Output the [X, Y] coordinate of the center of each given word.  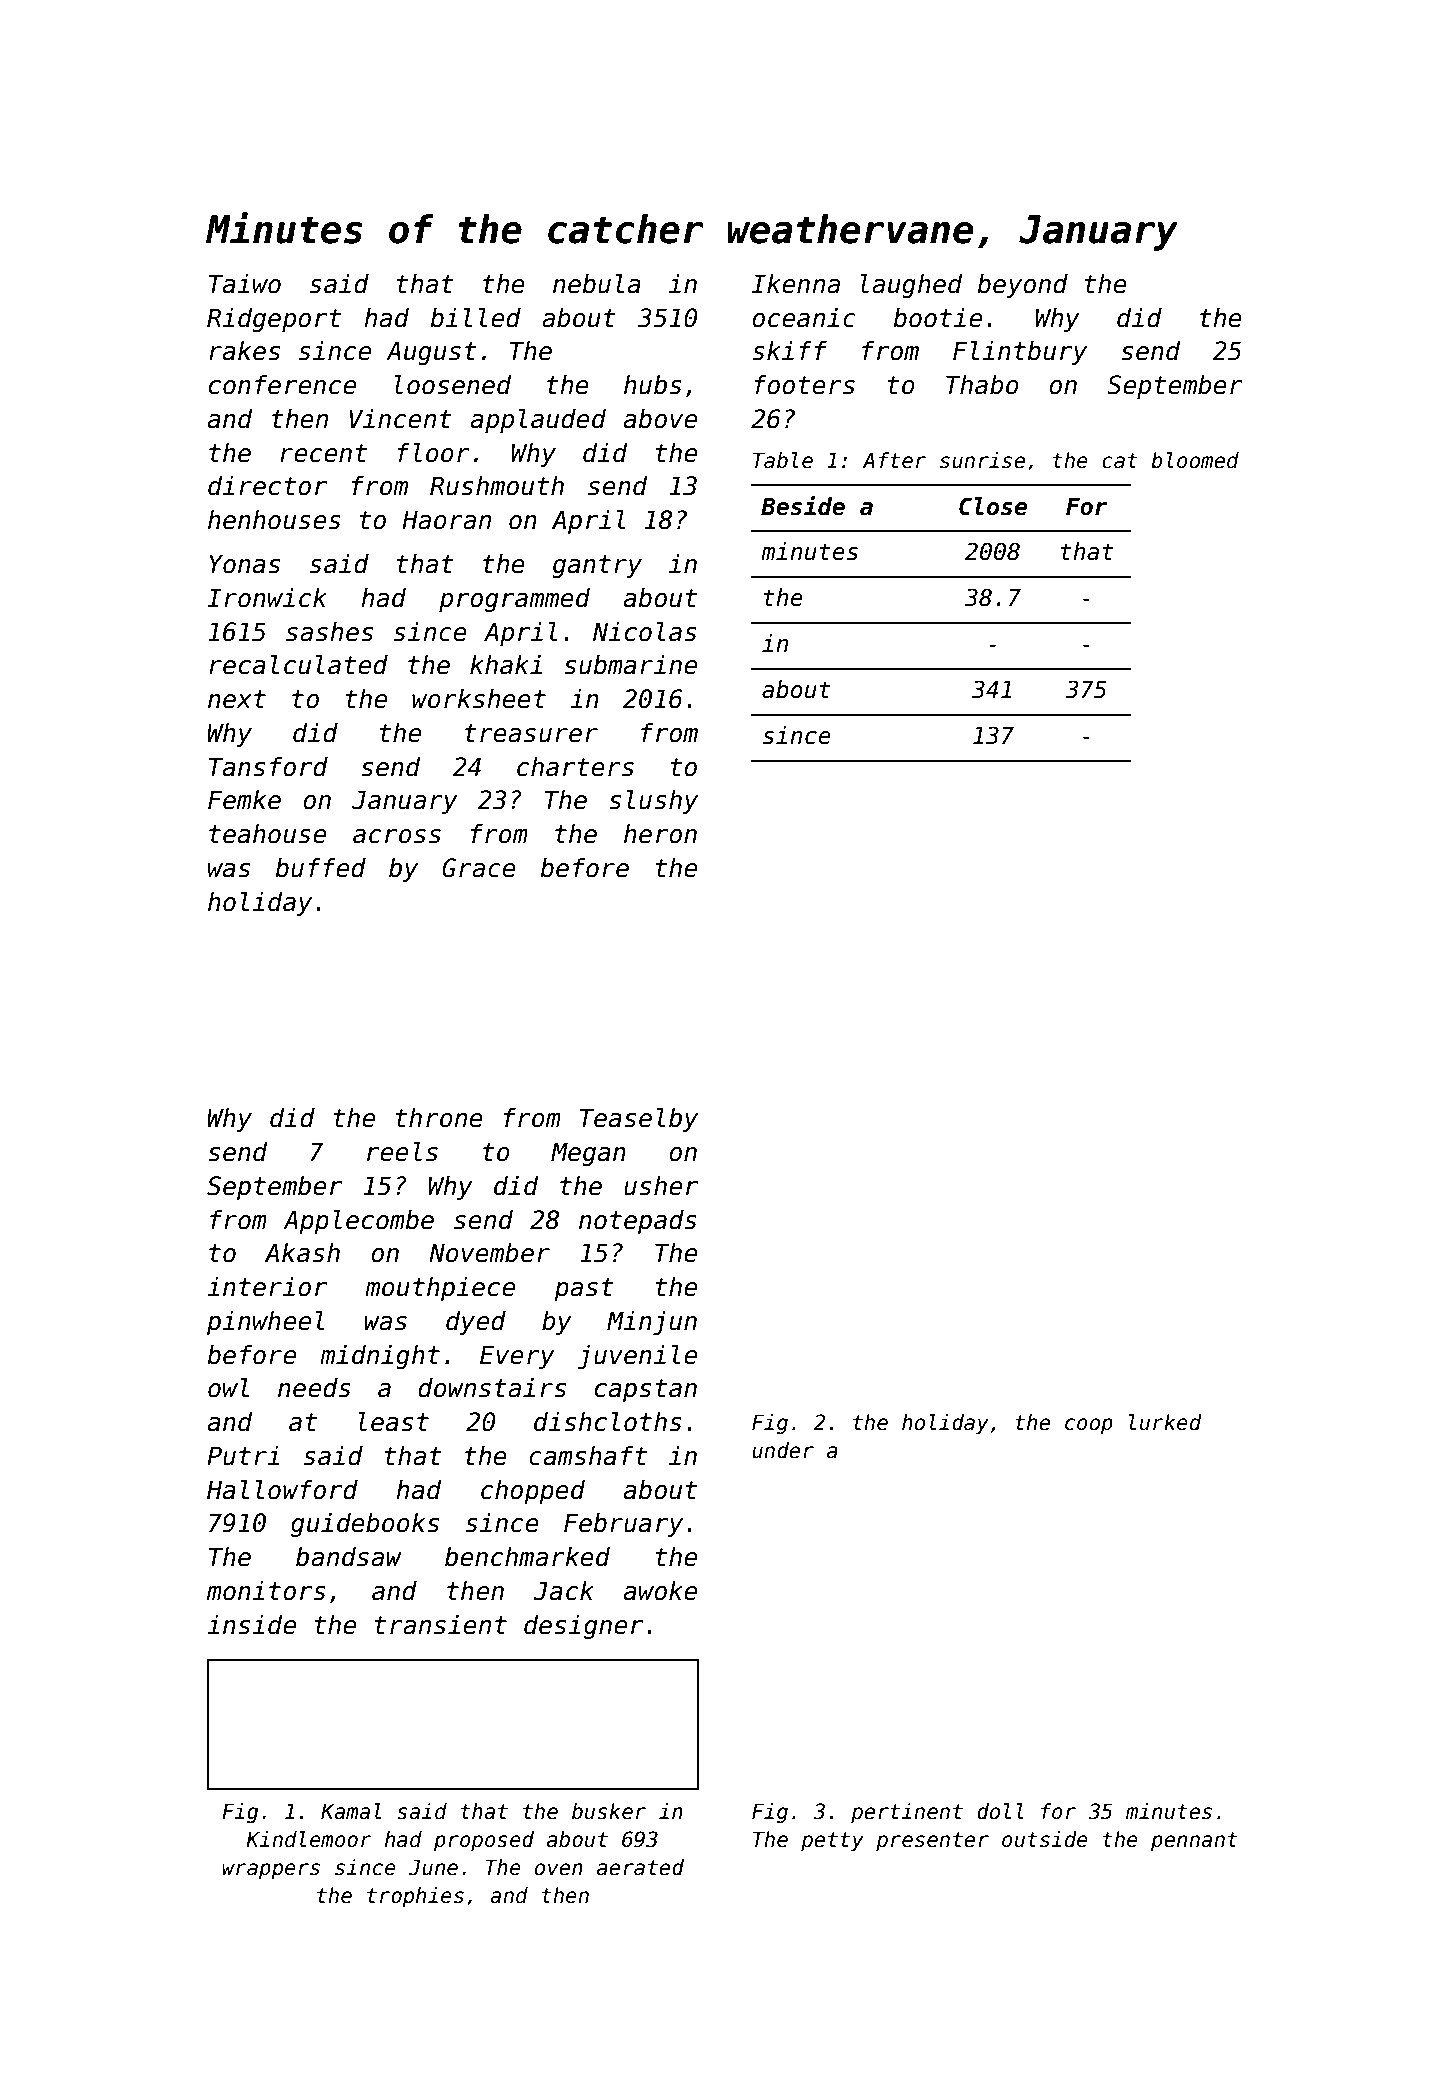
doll [1000, 1811]
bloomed [1195, 460]
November [489, 1253]
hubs [653, 385]
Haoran [446, 520]
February [623, 1525]
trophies [415, 1897]
